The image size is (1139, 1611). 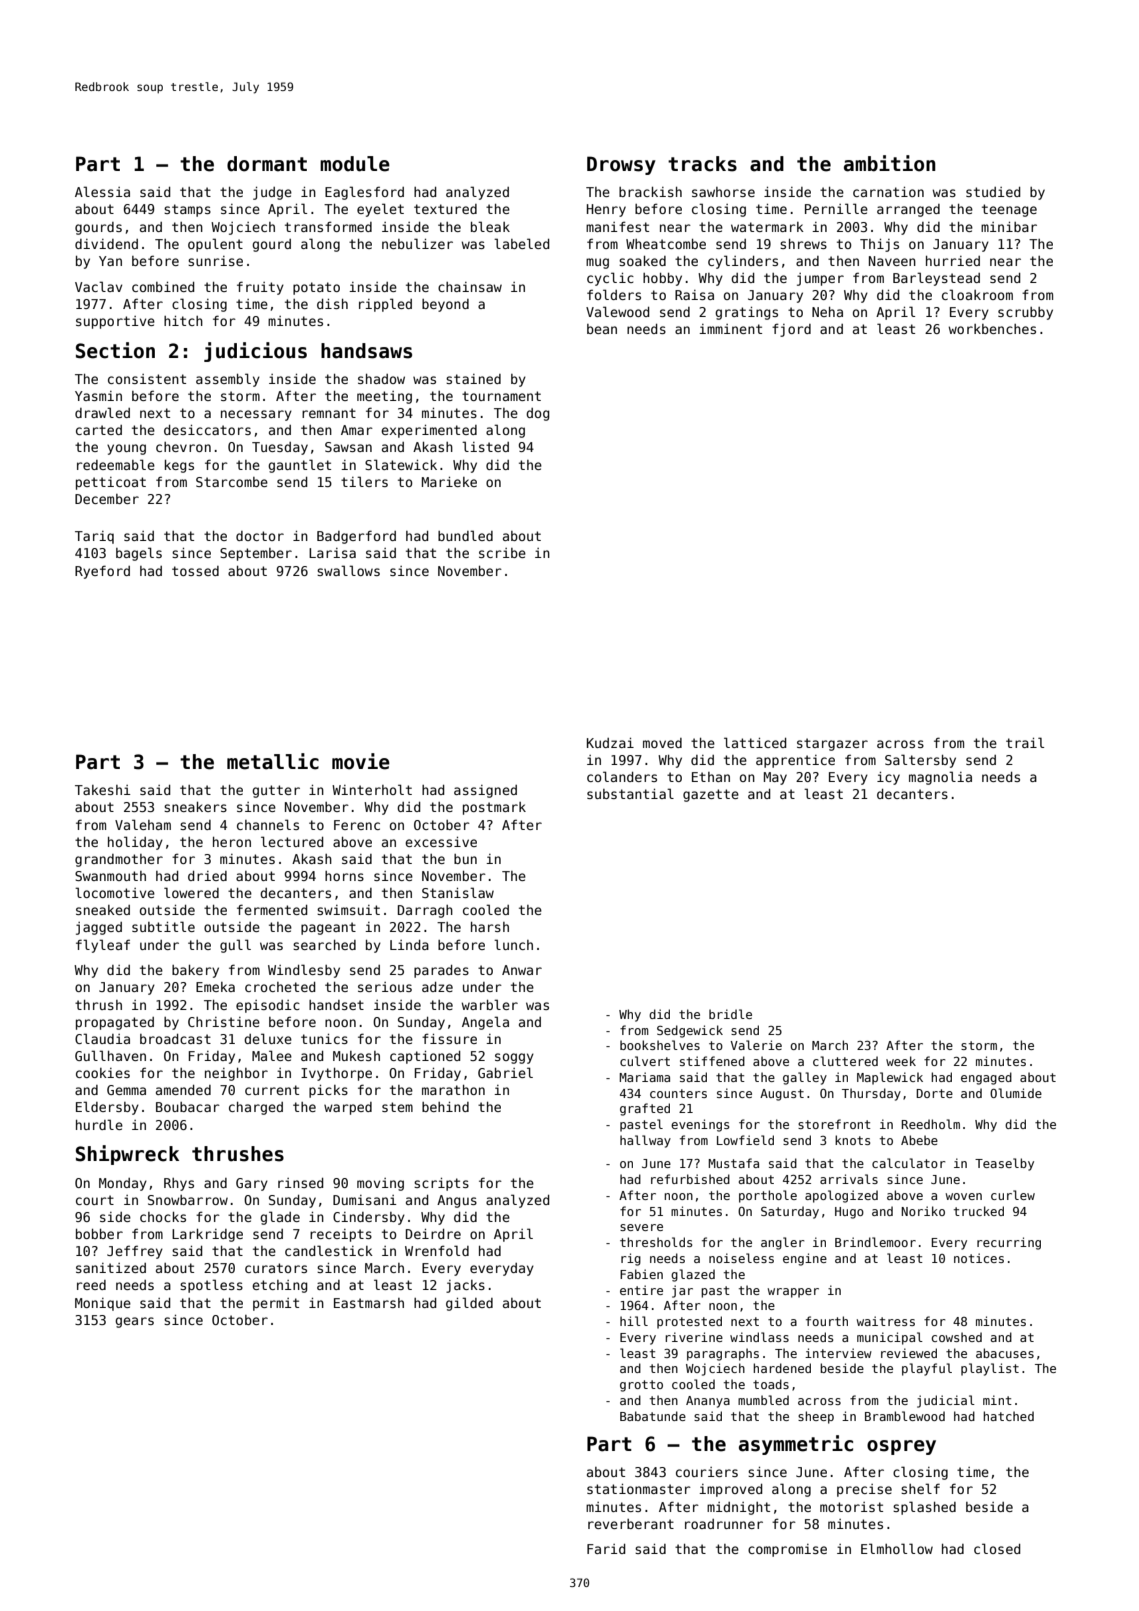 I want to click on metallic, so click(x=273, y=761).
